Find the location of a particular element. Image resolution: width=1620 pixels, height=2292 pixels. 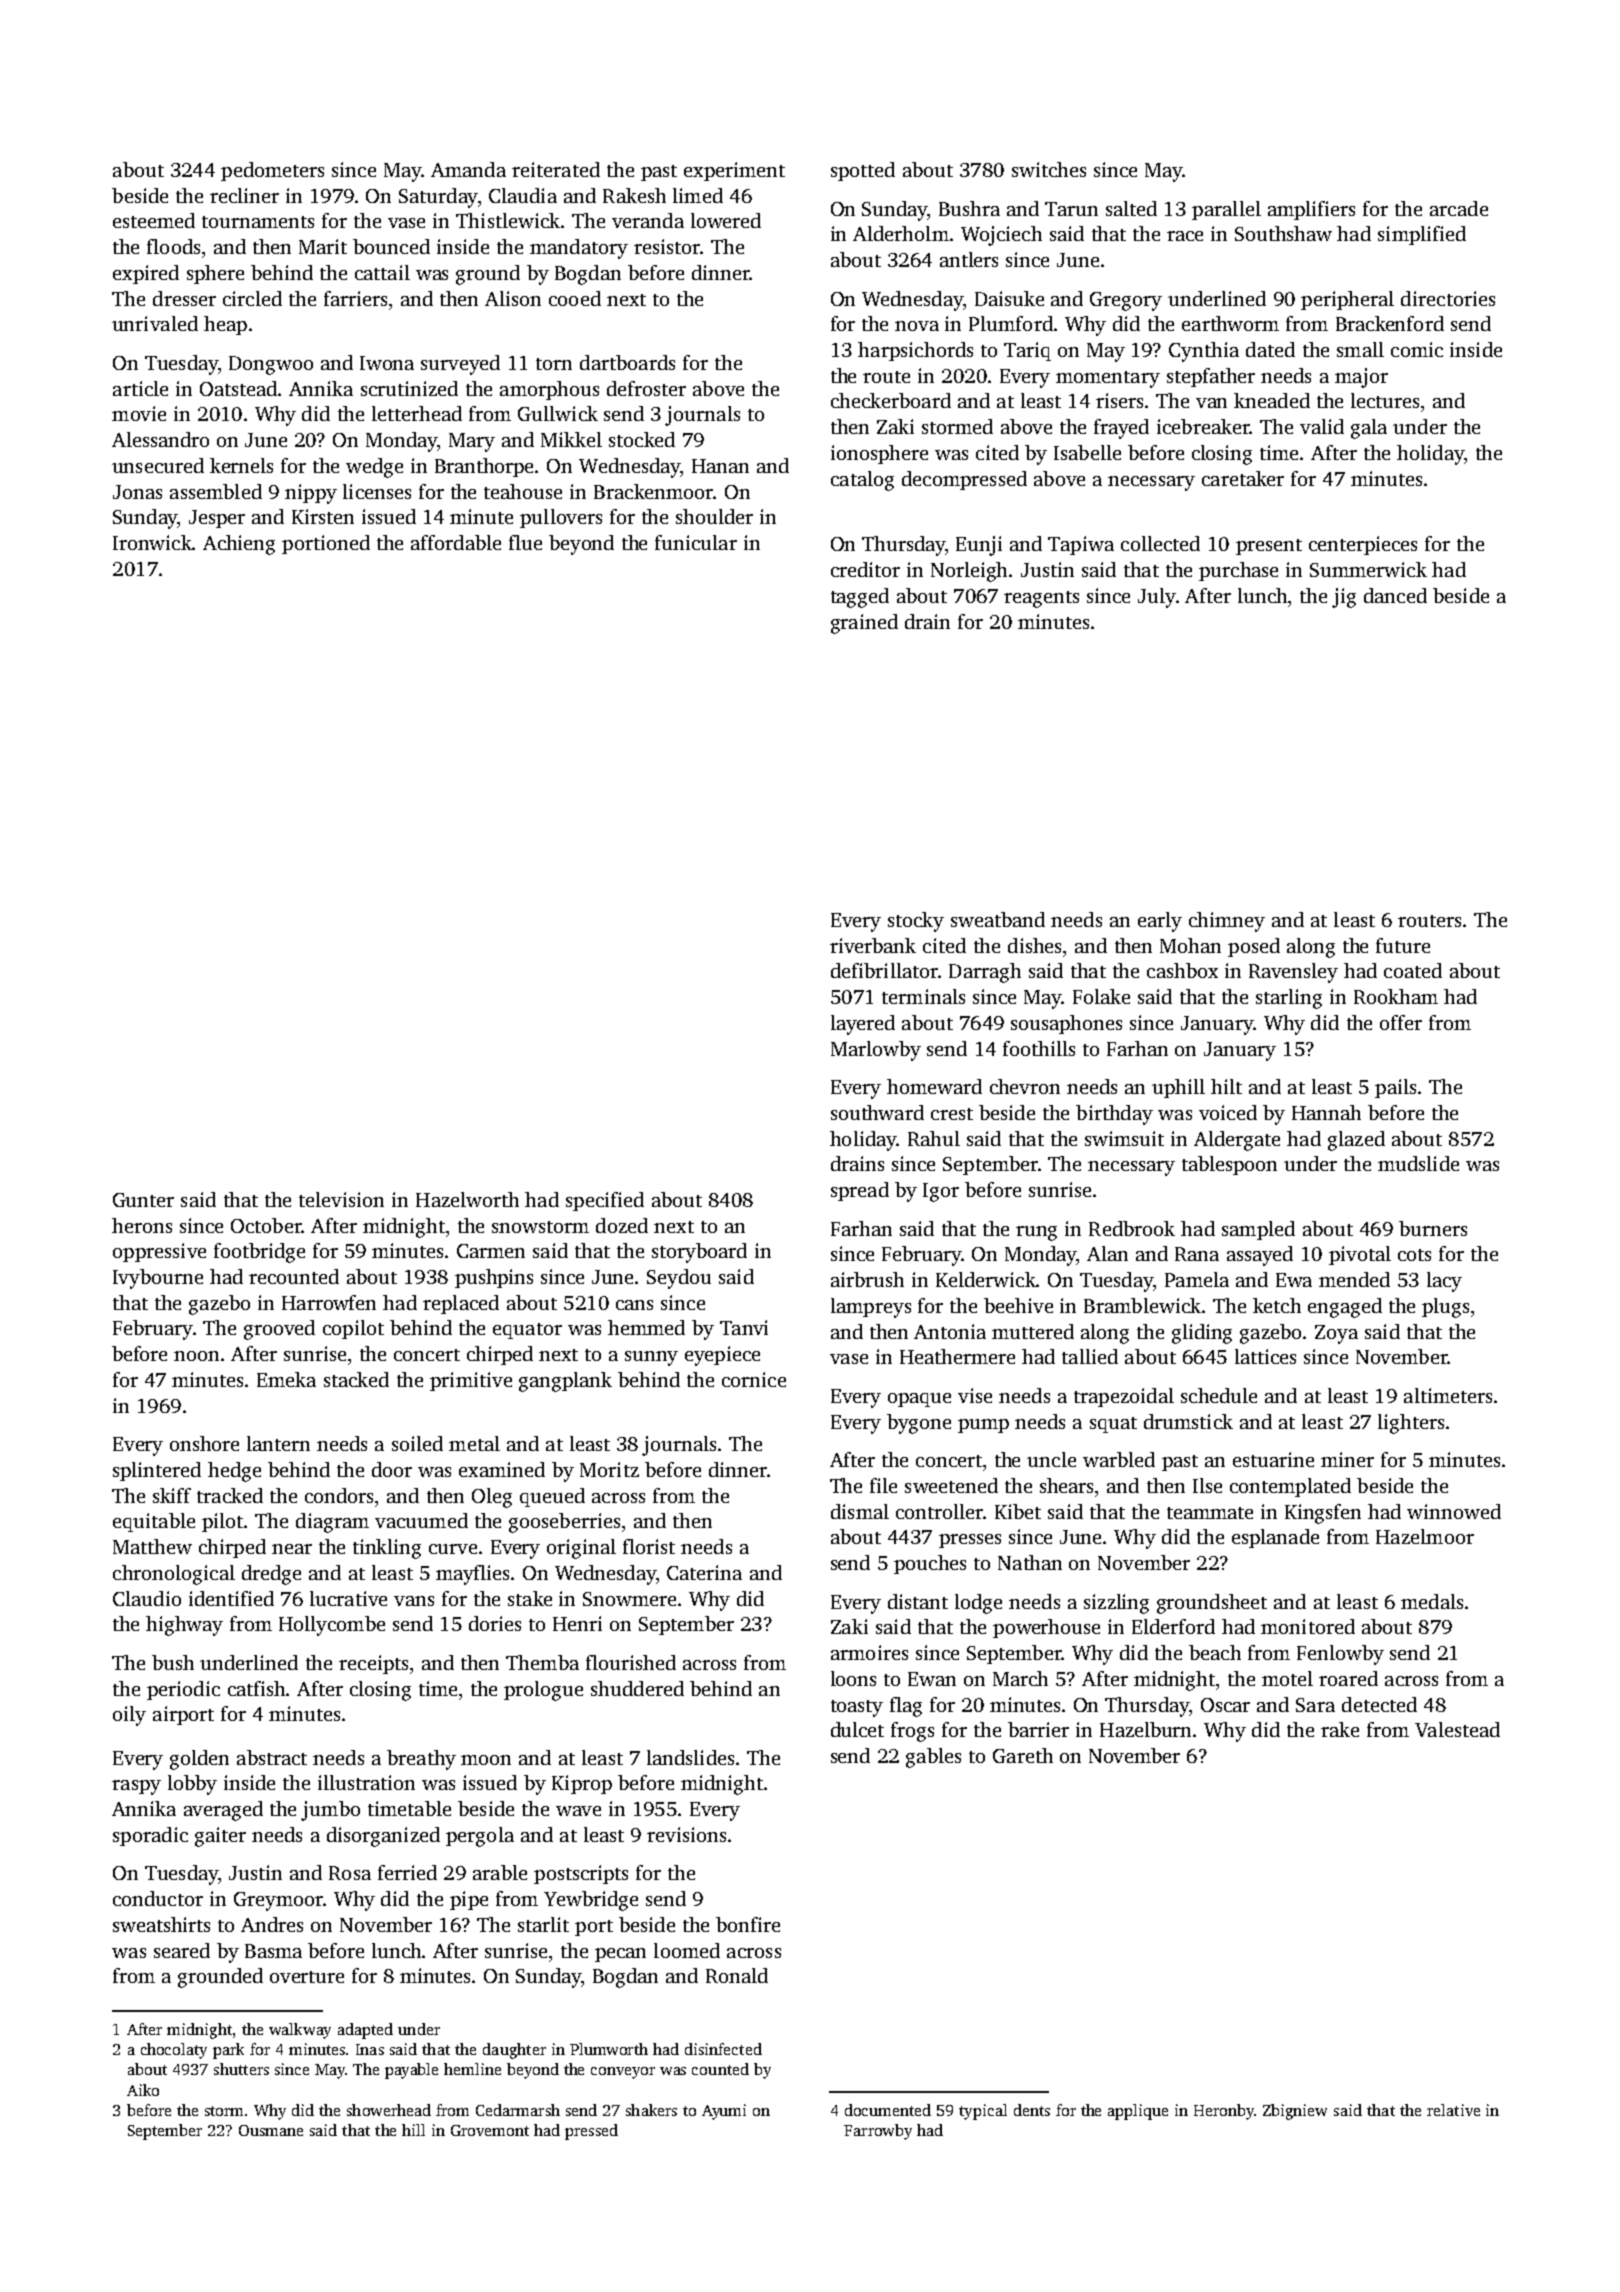

Hazelburn is located at coordinates (1145, 1729).
